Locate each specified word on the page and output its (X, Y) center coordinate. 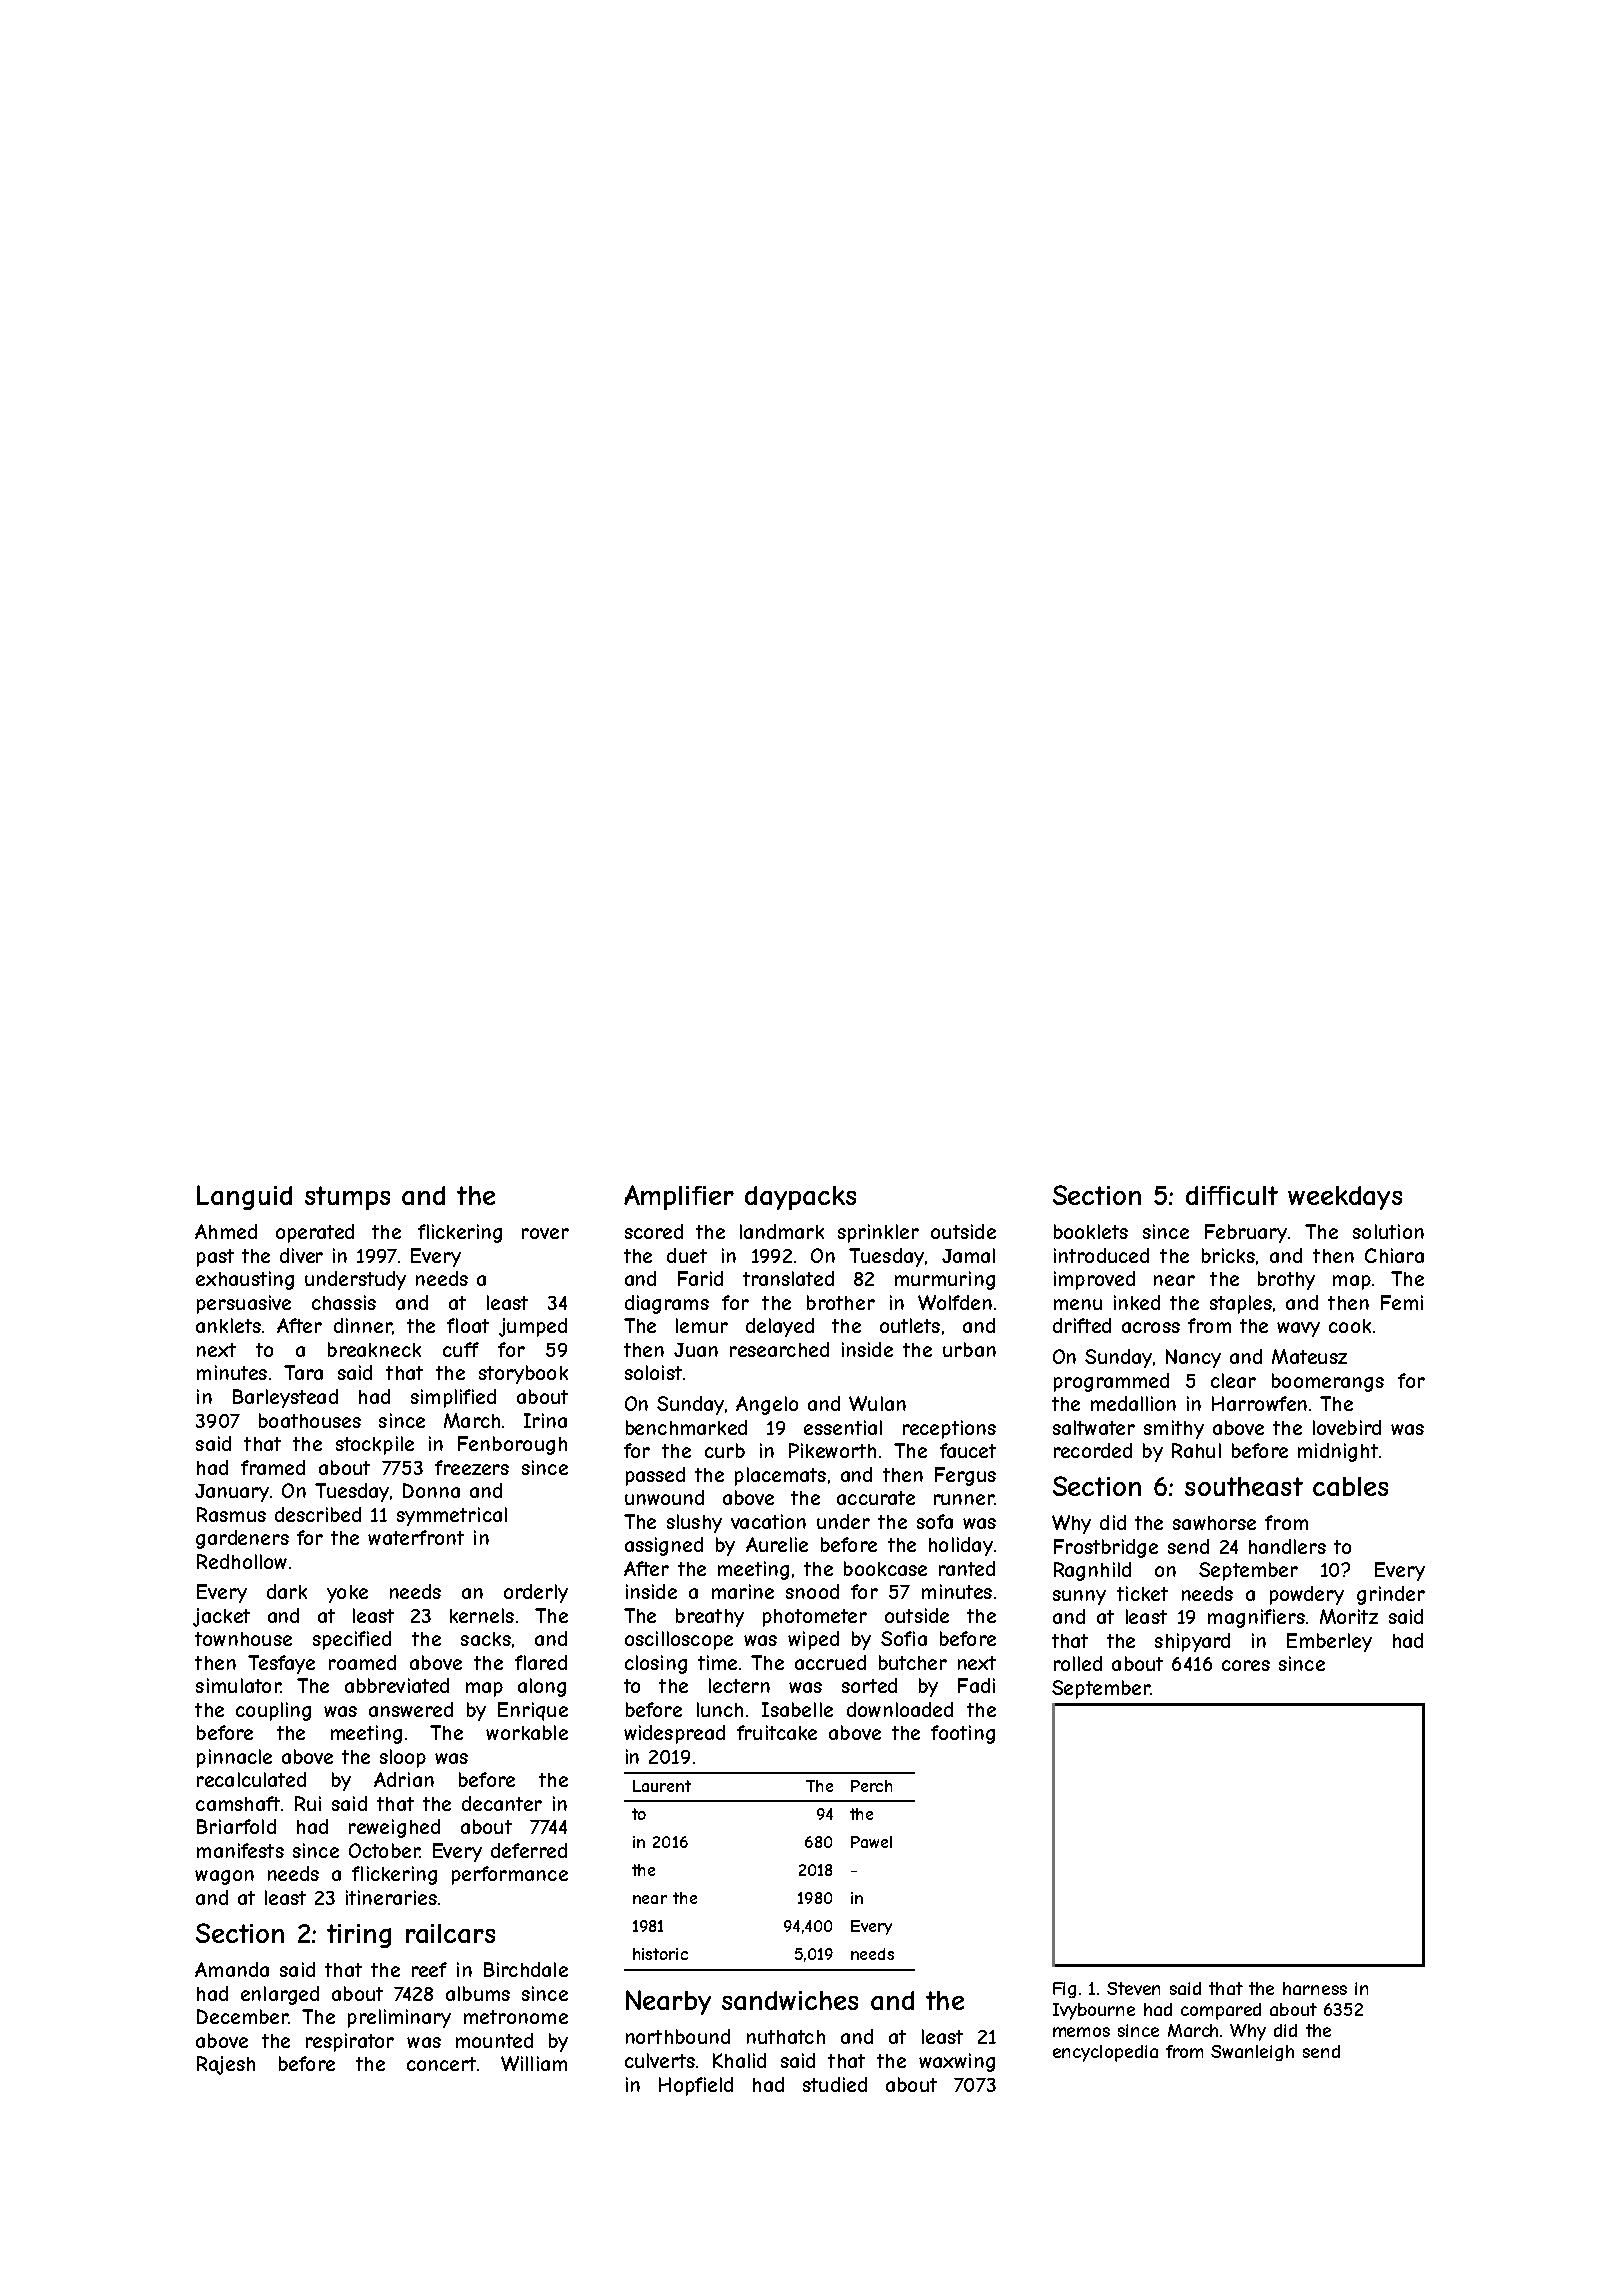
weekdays (1345, 1198)
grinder (1391, 1595)
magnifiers (1256, 1618)
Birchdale (526, 1969)
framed (273, 1467)
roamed (362, 1662)
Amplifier (679, 1197)
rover (545, 1233)
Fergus (965, 1476)
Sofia (904, 1638)
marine (743, 1591)
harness (1315, 1988)
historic (660, 1954)
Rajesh (226, 2065)
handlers (1287, 1546)
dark (287, 1591)
